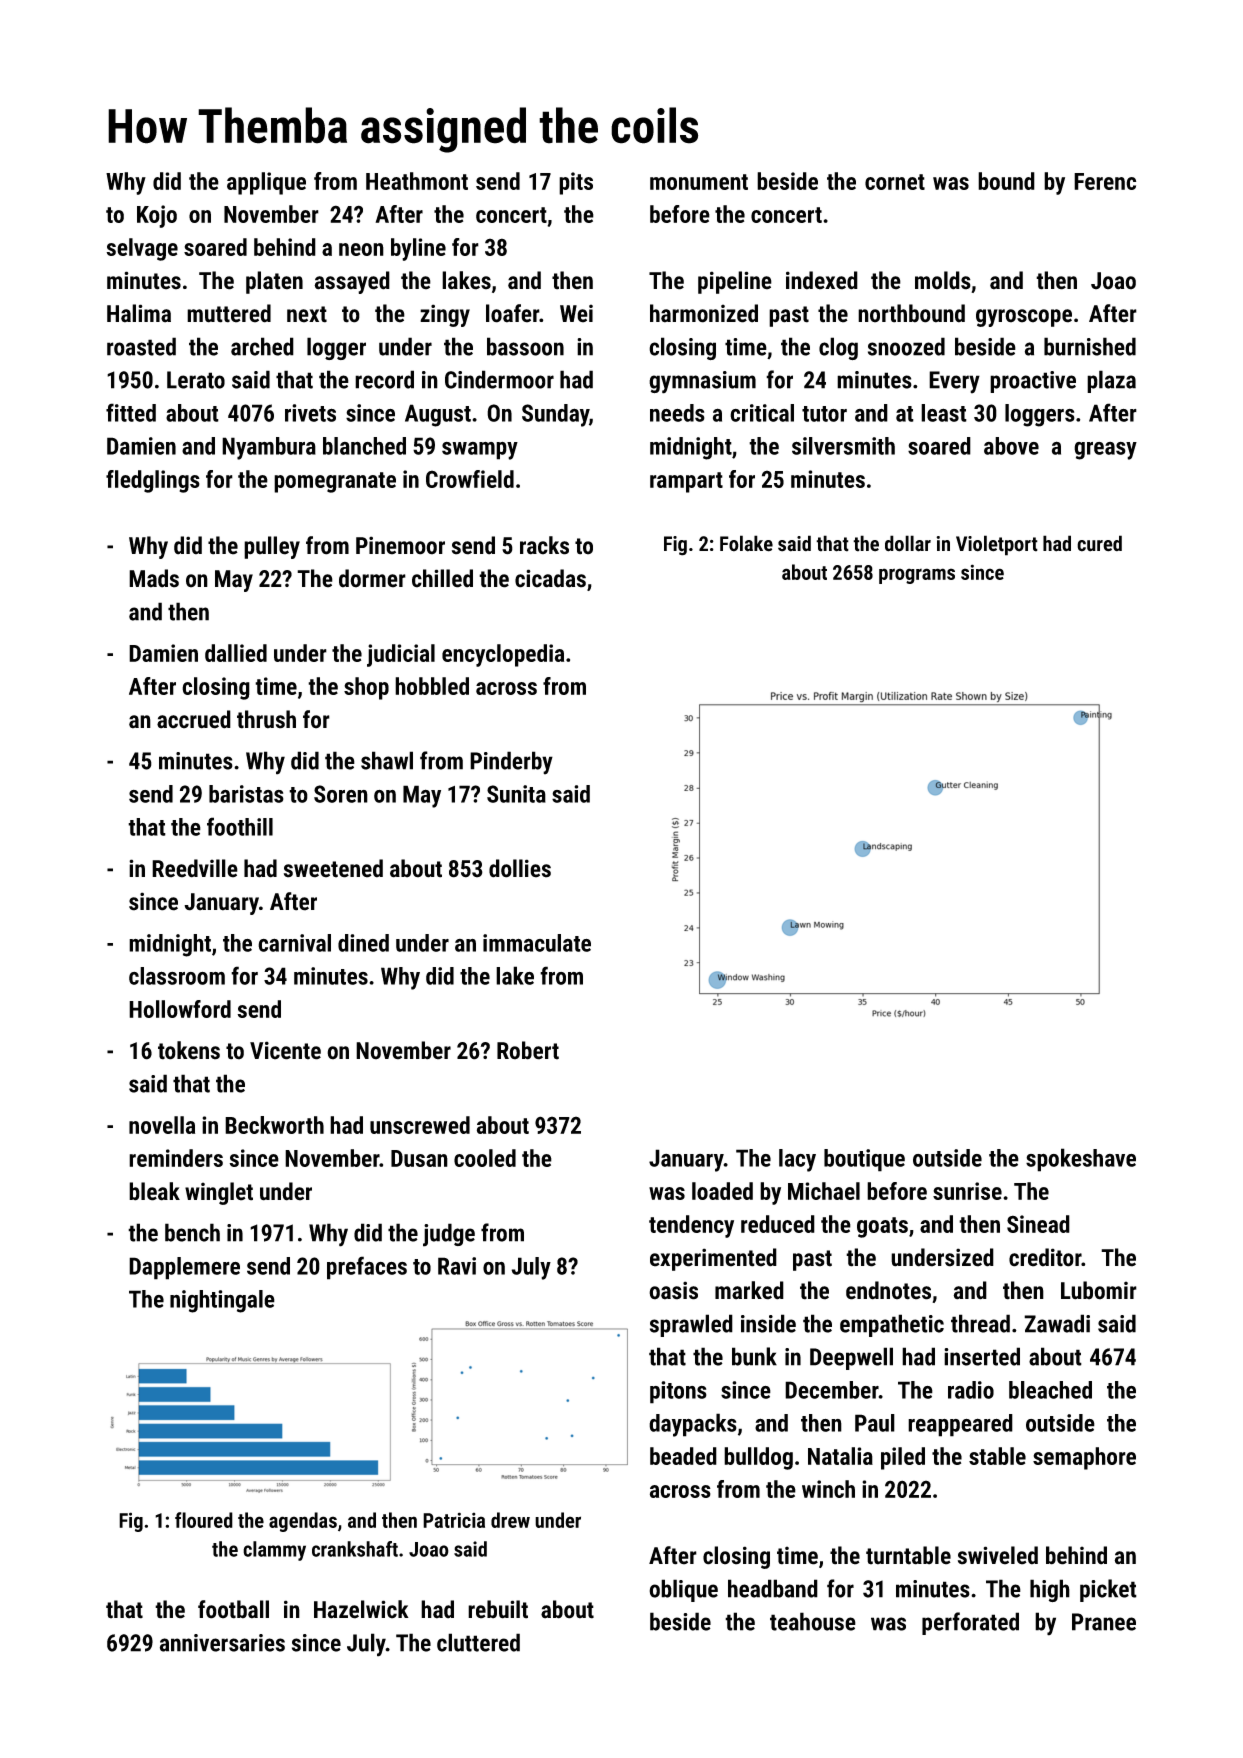 This page has width=1243, height=1758. What do you see at coordinates (576, 183) in the page?
I see `pits` at bounding box center [576, 183].
